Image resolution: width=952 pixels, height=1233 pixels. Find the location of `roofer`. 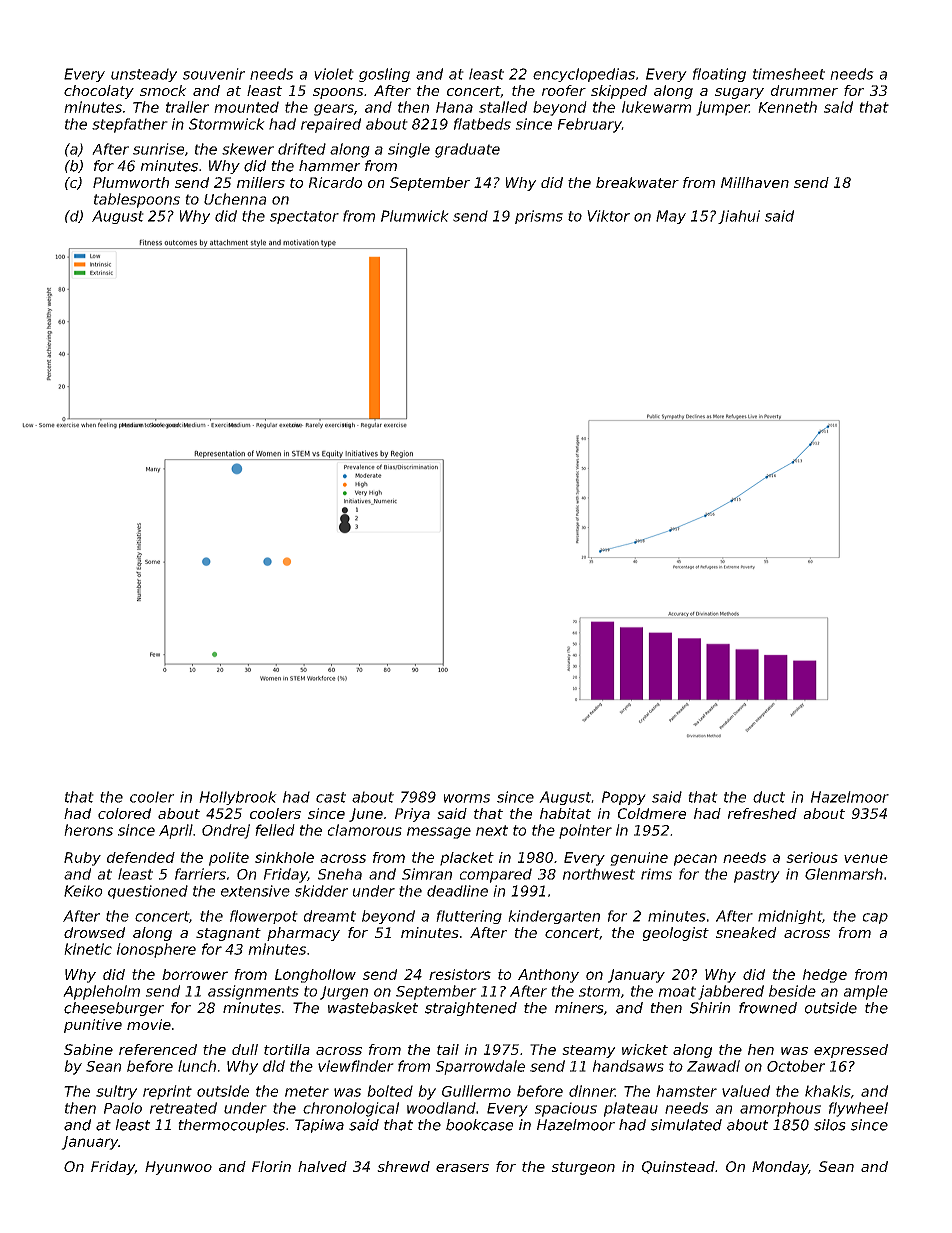

roofer is located at coordinates (564, 90).
